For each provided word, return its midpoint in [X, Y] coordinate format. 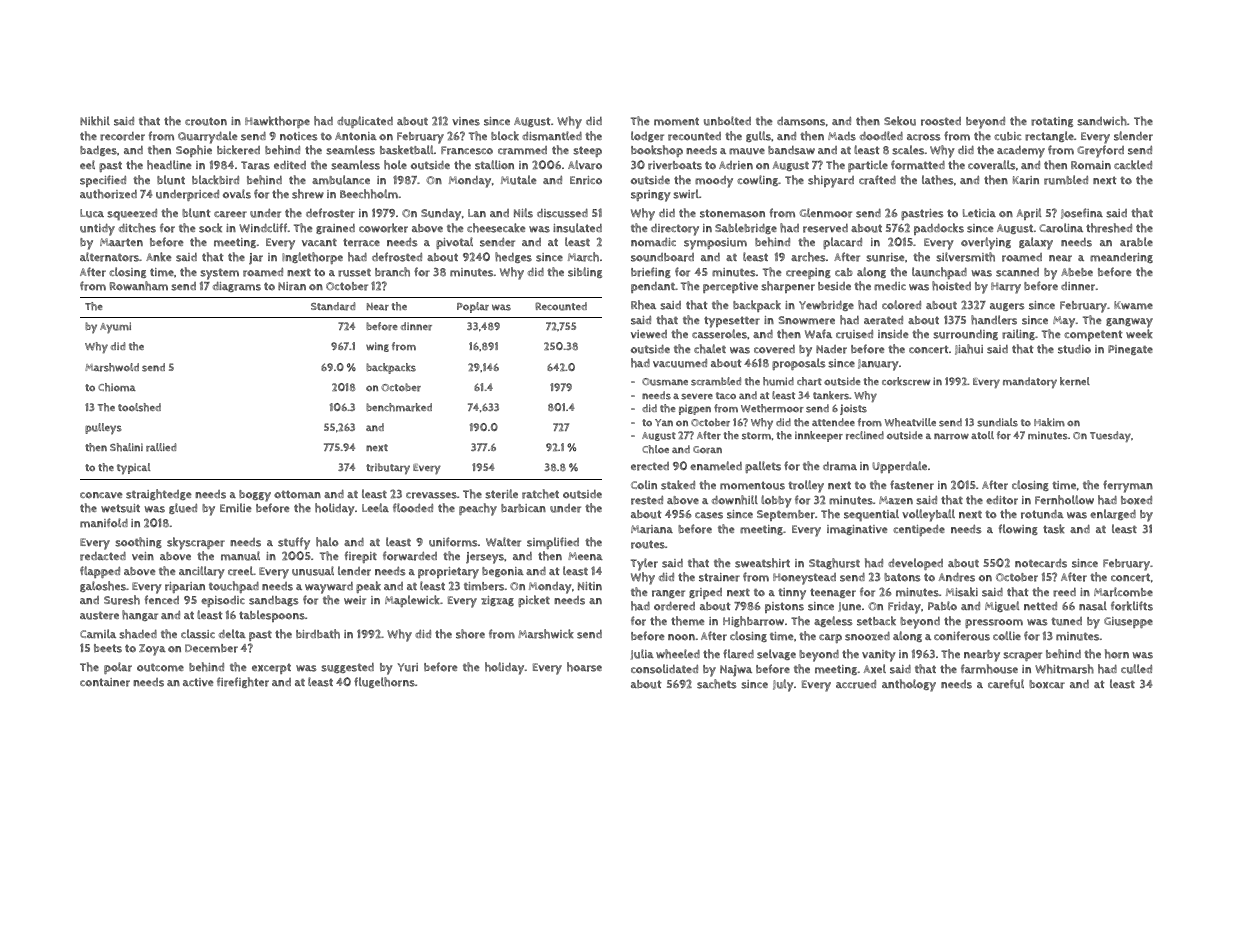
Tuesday [1110, 436]
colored [901, 305]
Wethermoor [772, 408]
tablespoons [272, 616]
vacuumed [680, 363]
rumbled [1066, 180]
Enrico [586, 180]
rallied [161, 447]
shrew [308, 194]
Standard [333, 306]
